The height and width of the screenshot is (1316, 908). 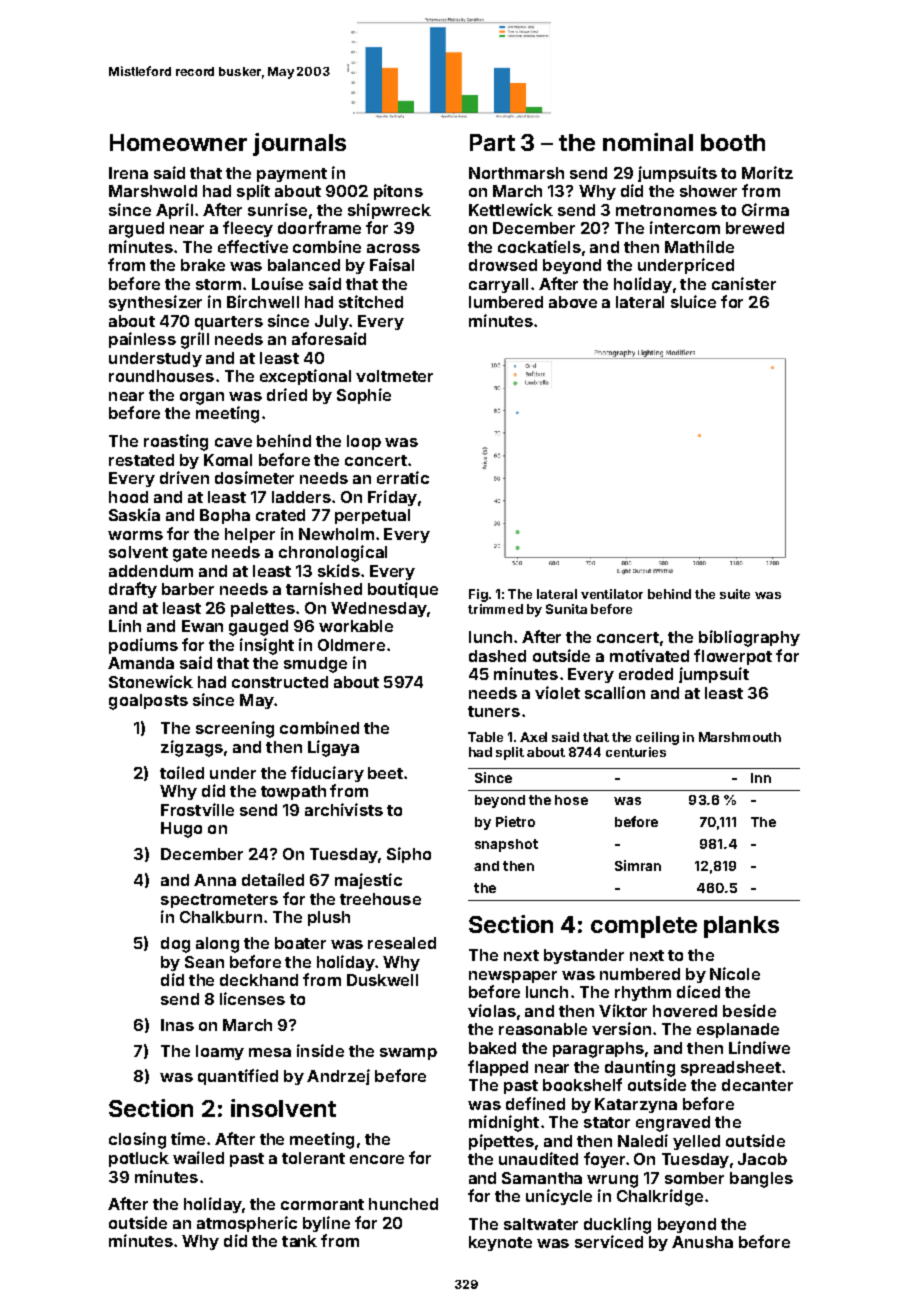 What do you see at coordinates (175, 945) in the screenshot?
I see `dog` at bounding box center [175, 945].
